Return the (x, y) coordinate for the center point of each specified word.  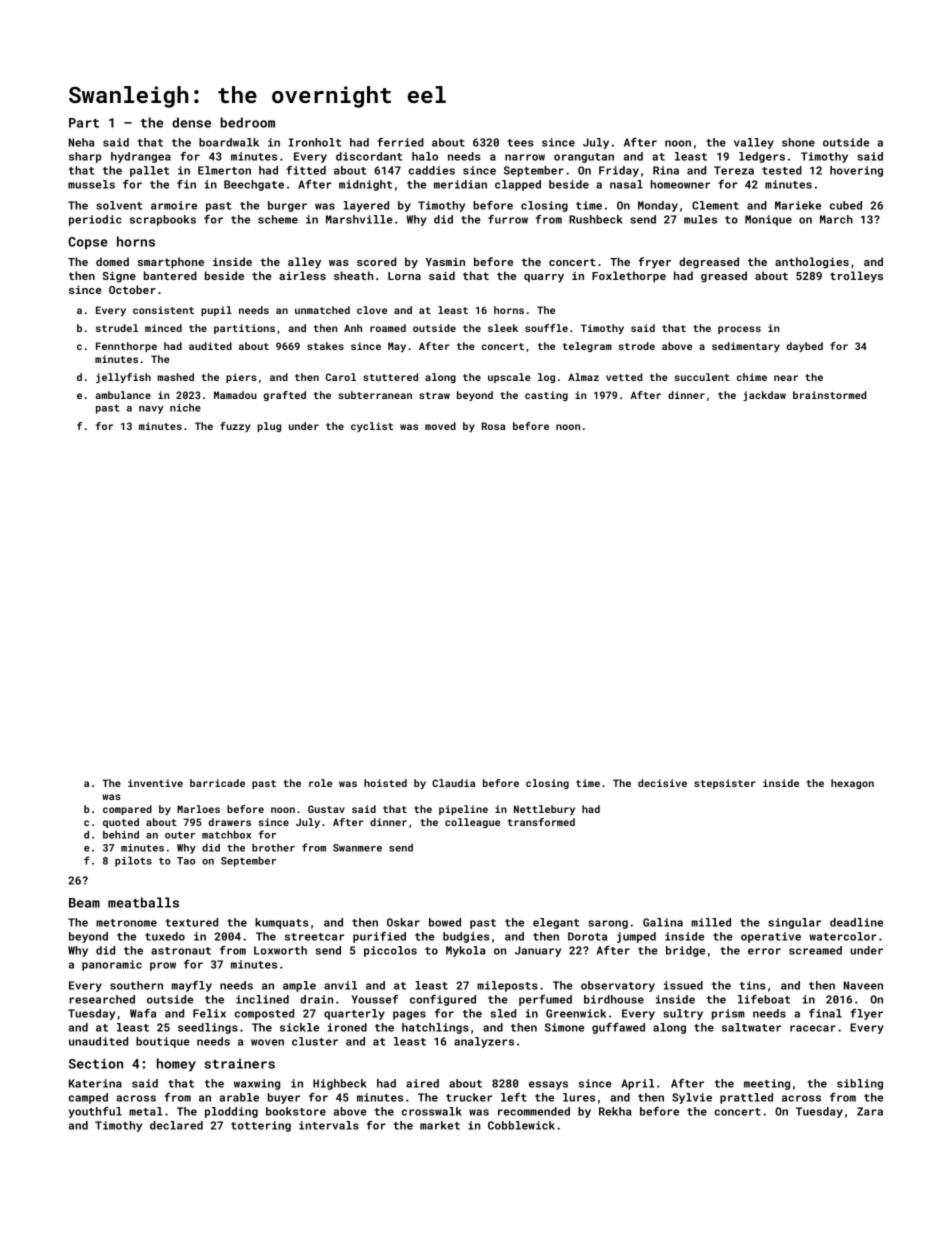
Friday (619, 171)
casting (546, 396)
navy (151, 410)
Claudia (453, 783)
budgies (466, 937)
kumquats (282, 923)
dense (191, 122)
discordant (369, 156)
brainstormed (829, 395)
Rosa (493, 426)
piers (241, 378)
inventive (155, 783)
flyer (866, 1014)
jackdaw (764, 396)
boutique (163, 1042)
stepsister (725, 784)
